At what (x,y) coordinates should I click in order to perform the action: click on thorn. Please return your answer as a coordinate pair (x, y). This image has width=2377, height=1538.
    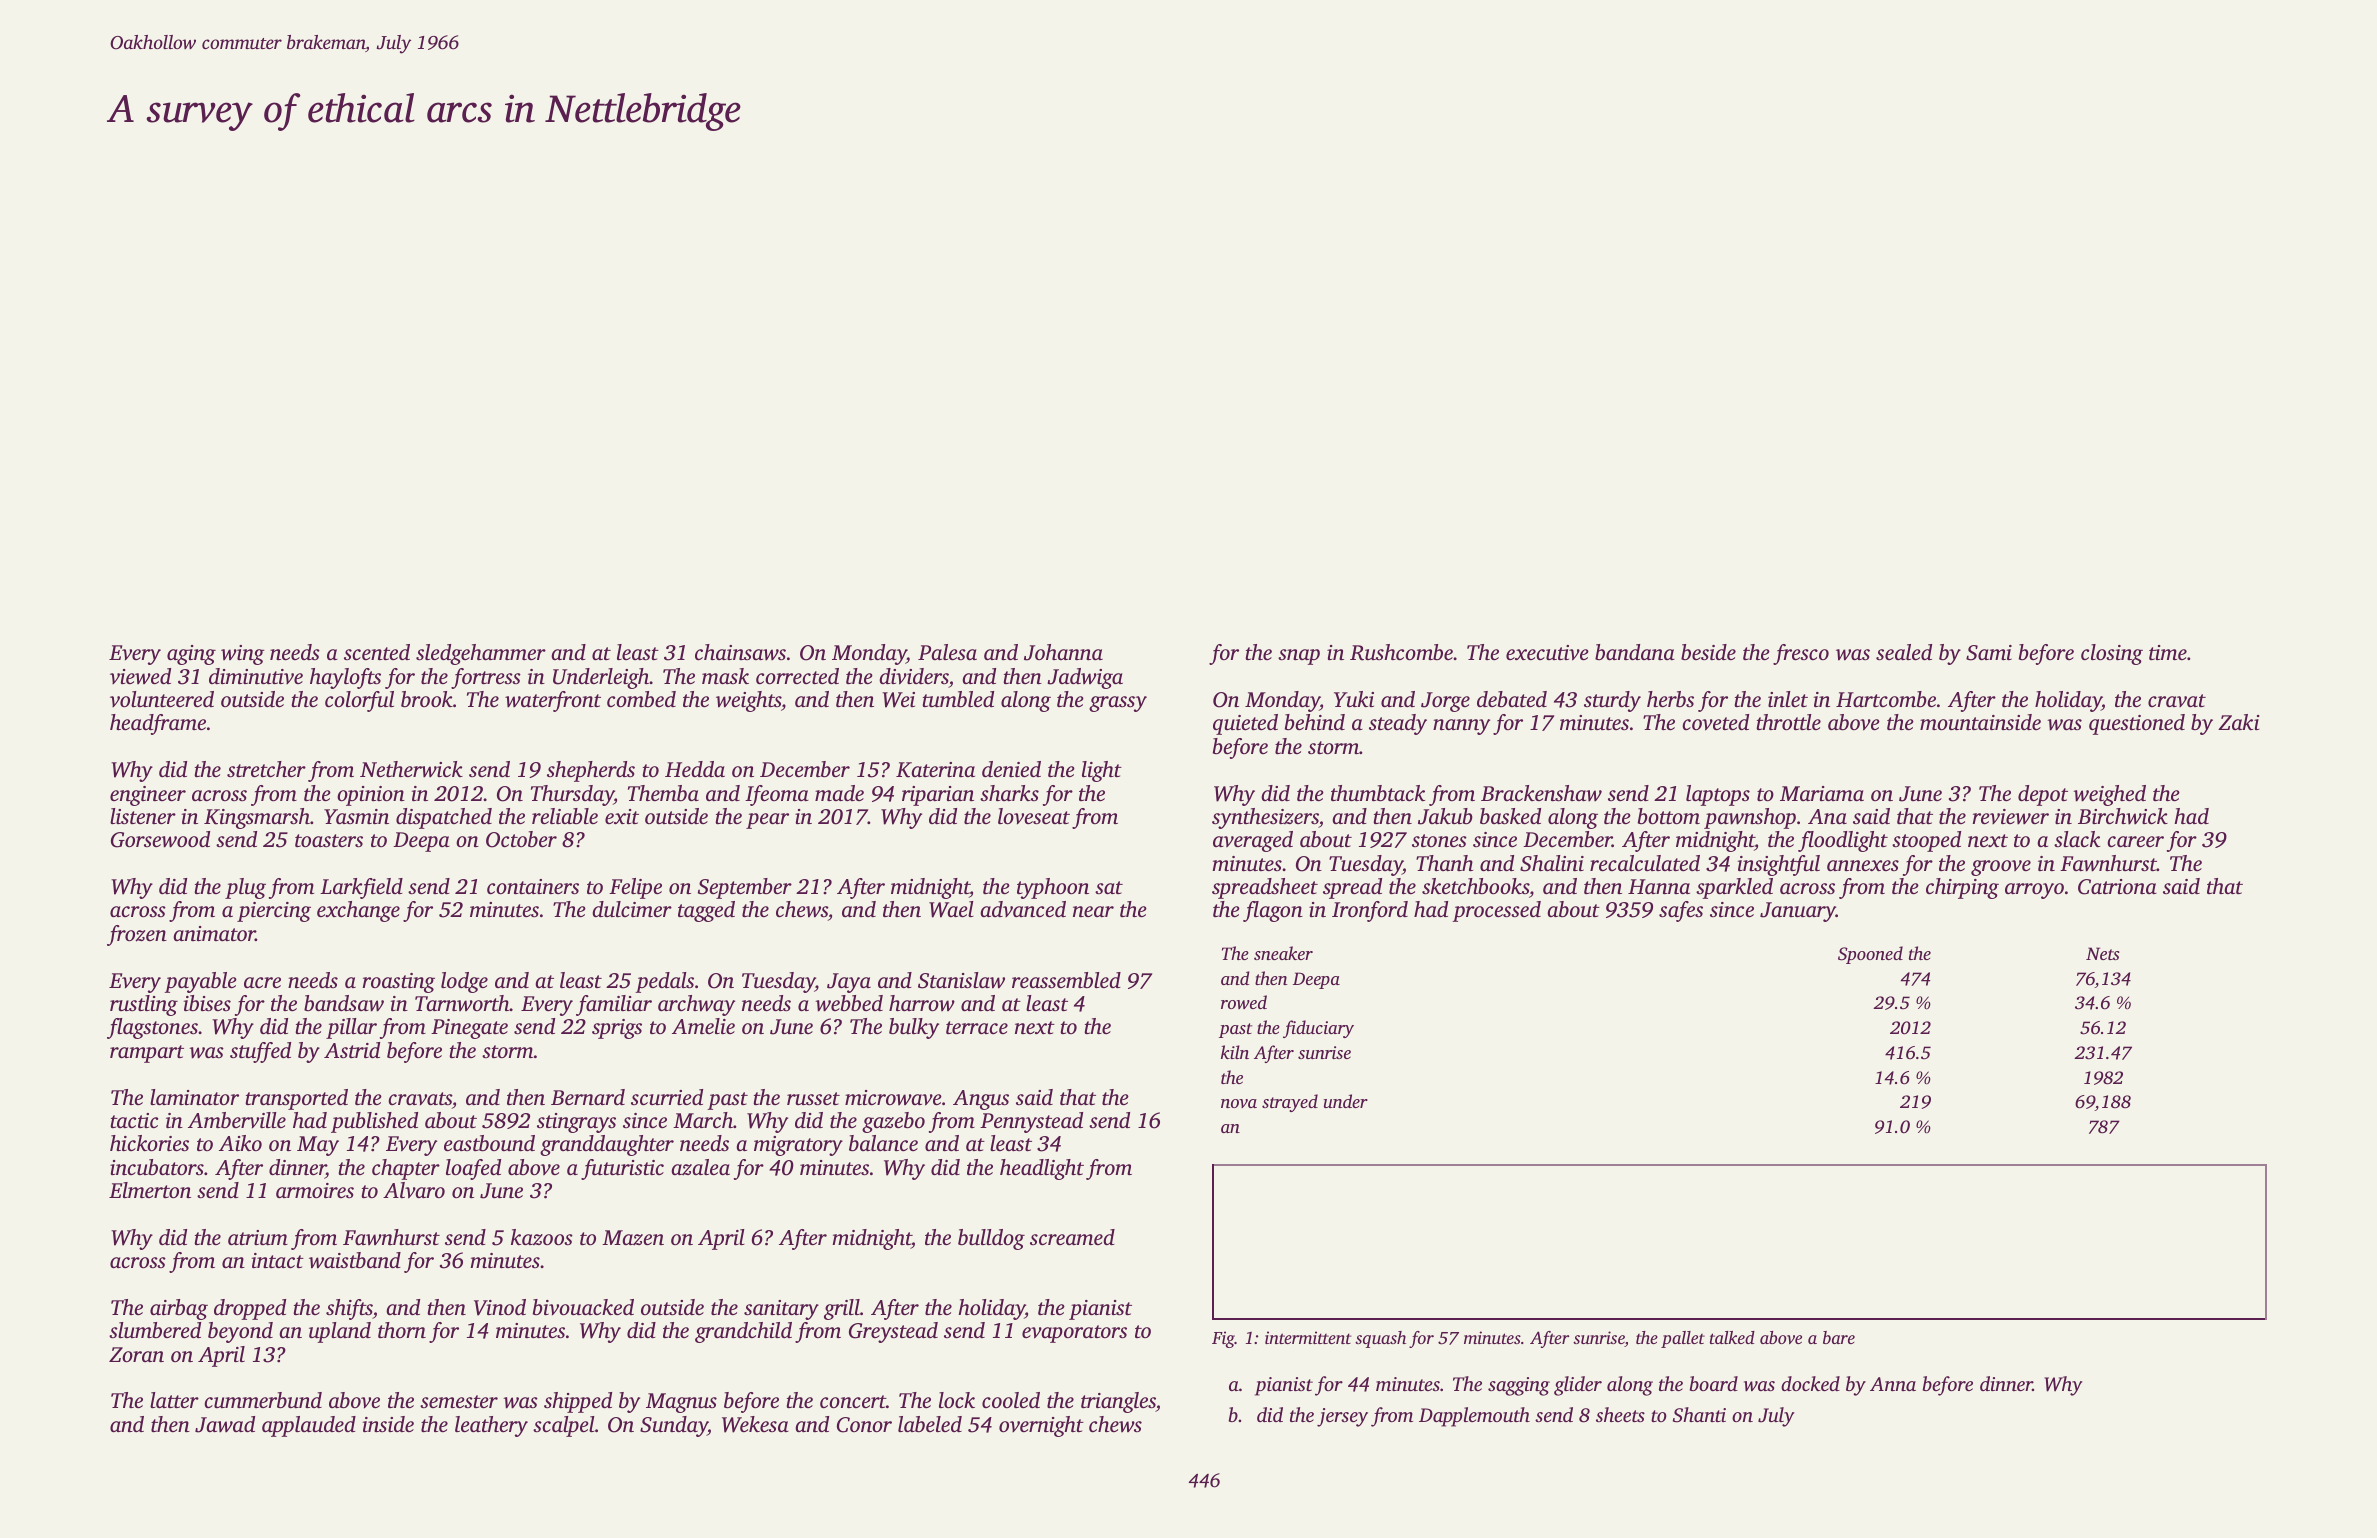
    Looking at the image, I should click on (402, 1330).
